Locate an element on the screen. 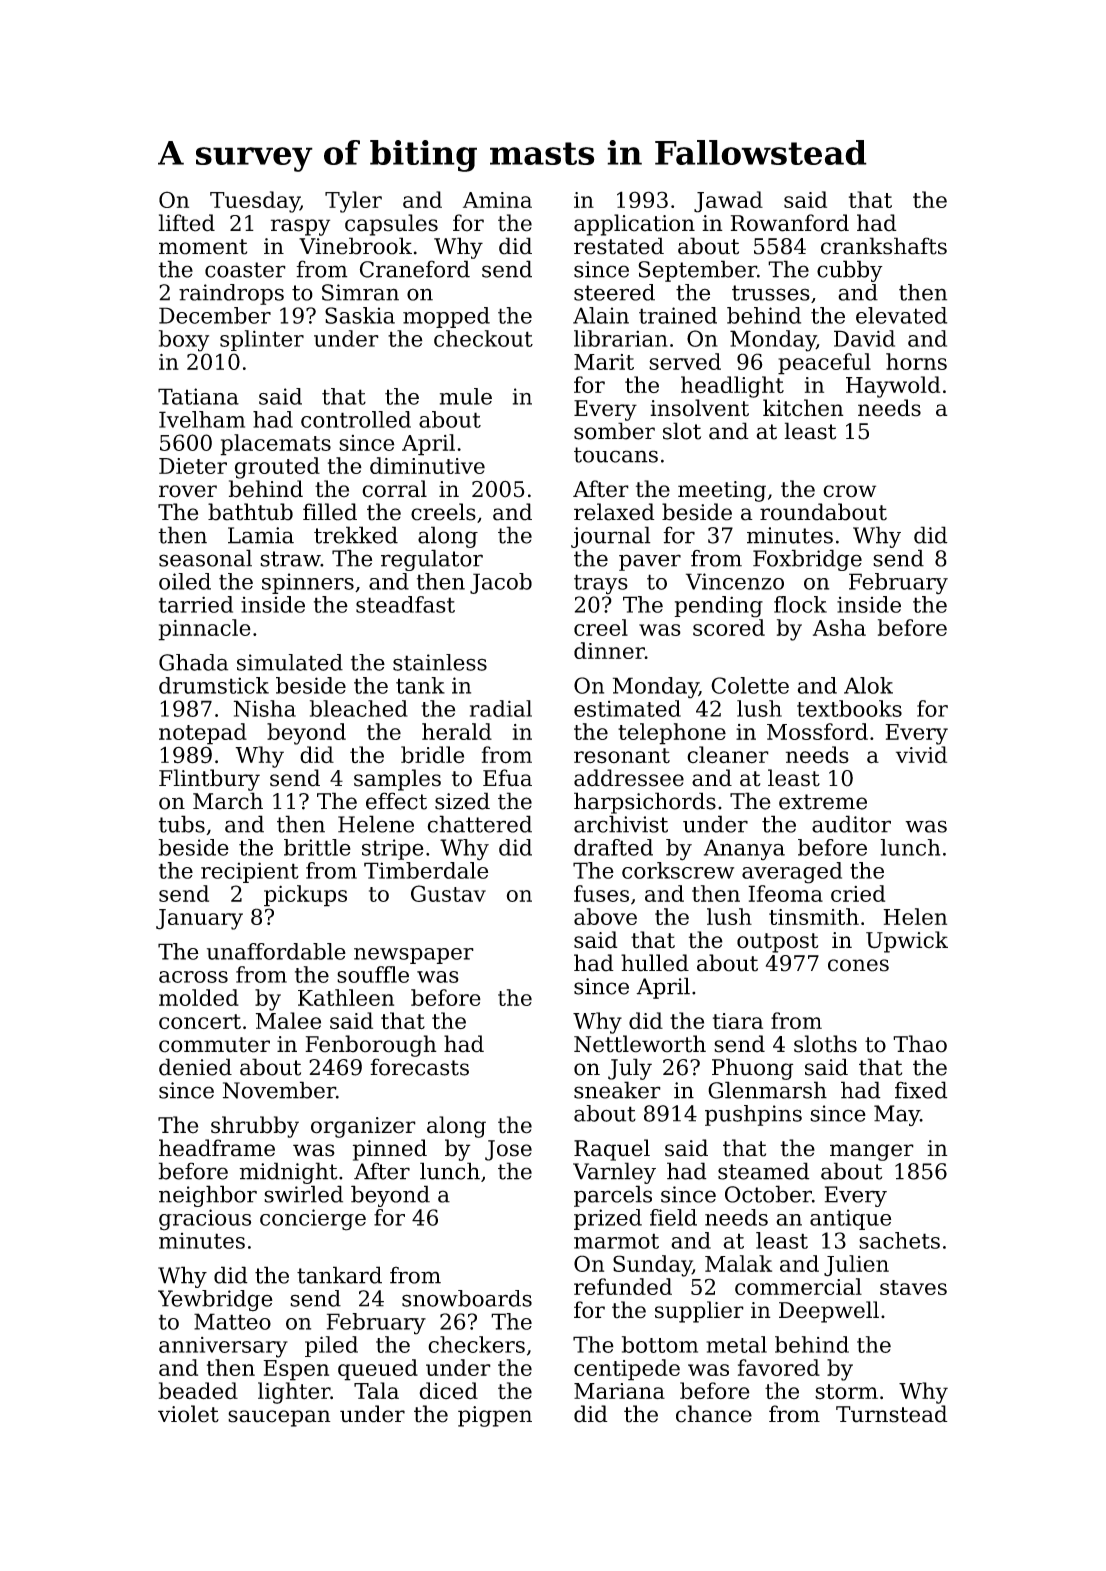 This screenshot has width=1106, height=1571. Amina is located at coordinates (497, 200).
